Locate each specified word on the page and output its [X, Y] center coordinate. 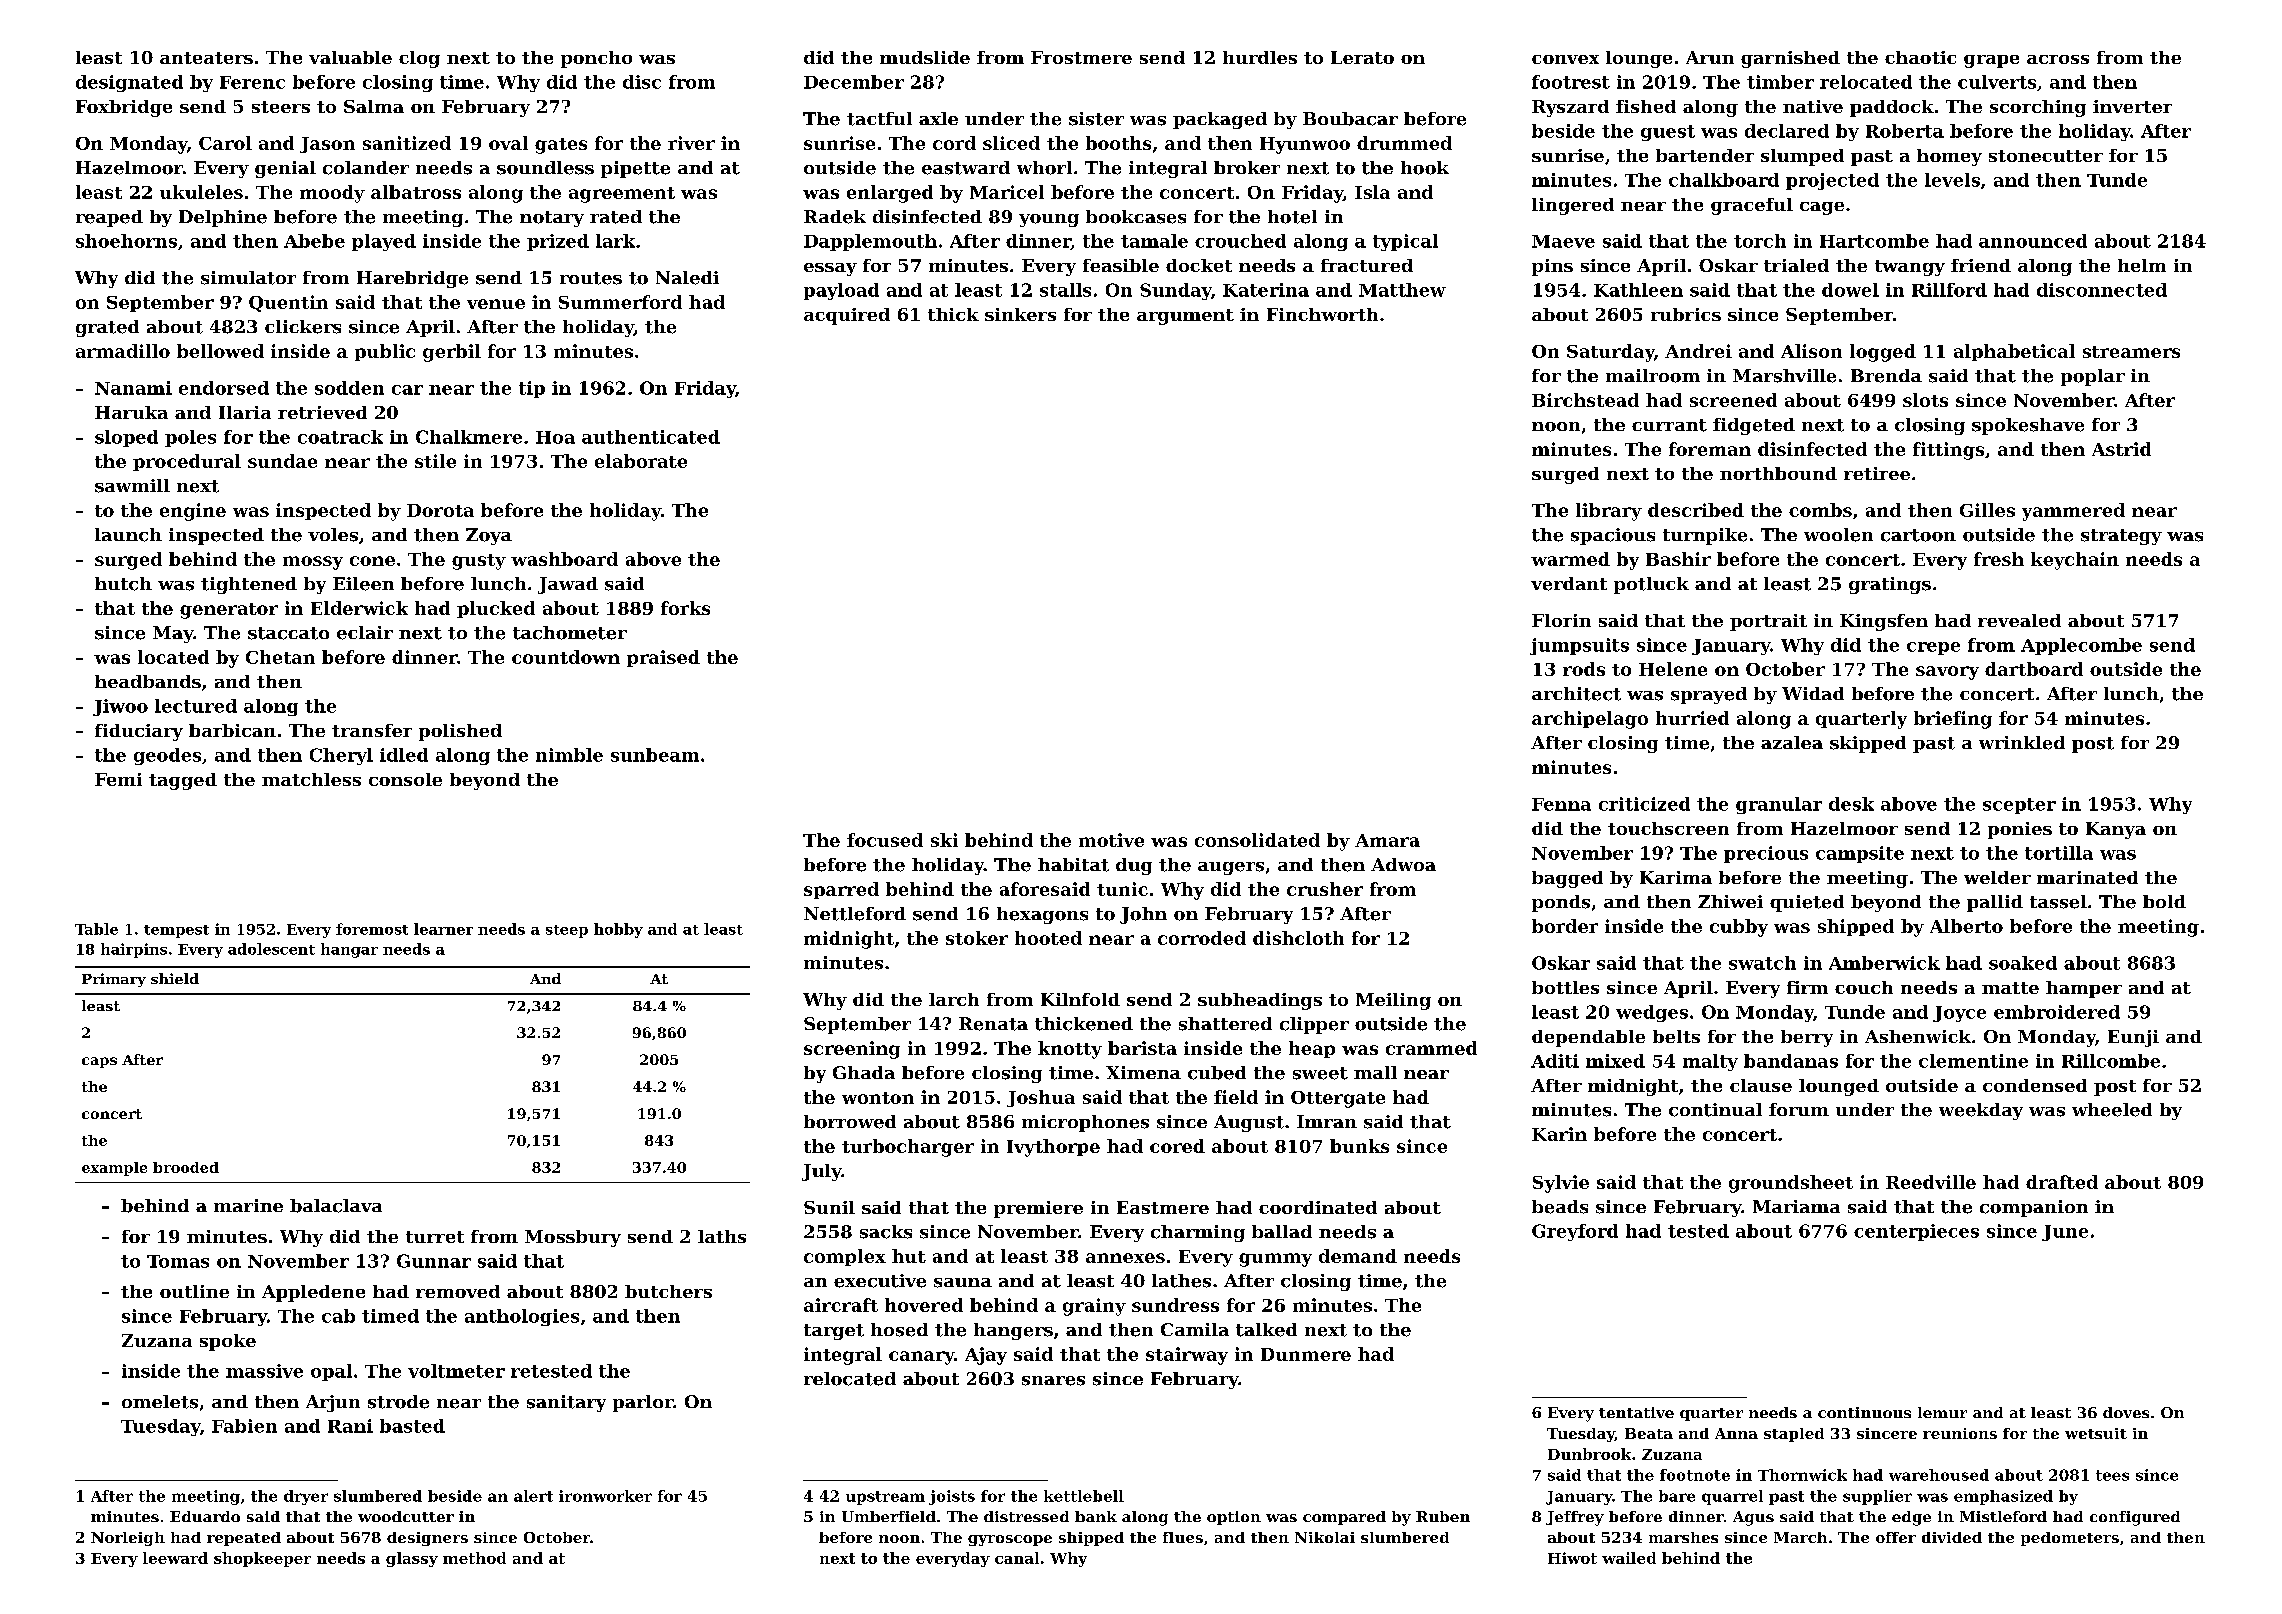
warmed [1570, 559]
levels [1952, 180]
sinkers [1020, 314]
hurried [1692, 718]
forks [685, 608]
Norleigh [128, 1539]
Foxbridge [124, 108]
